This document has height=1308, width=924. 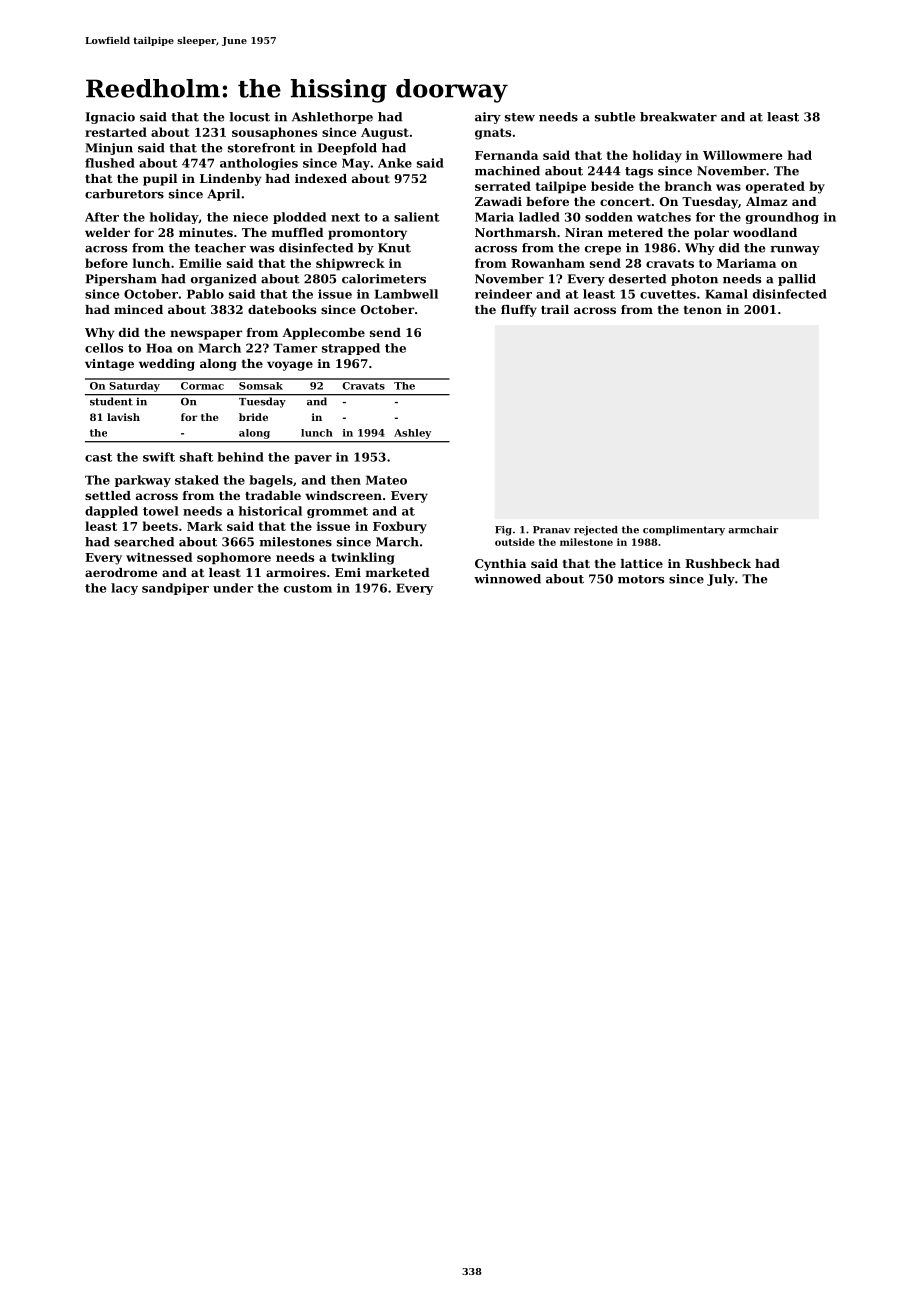 I want to click on muffled, so click(x=298, y=232).
